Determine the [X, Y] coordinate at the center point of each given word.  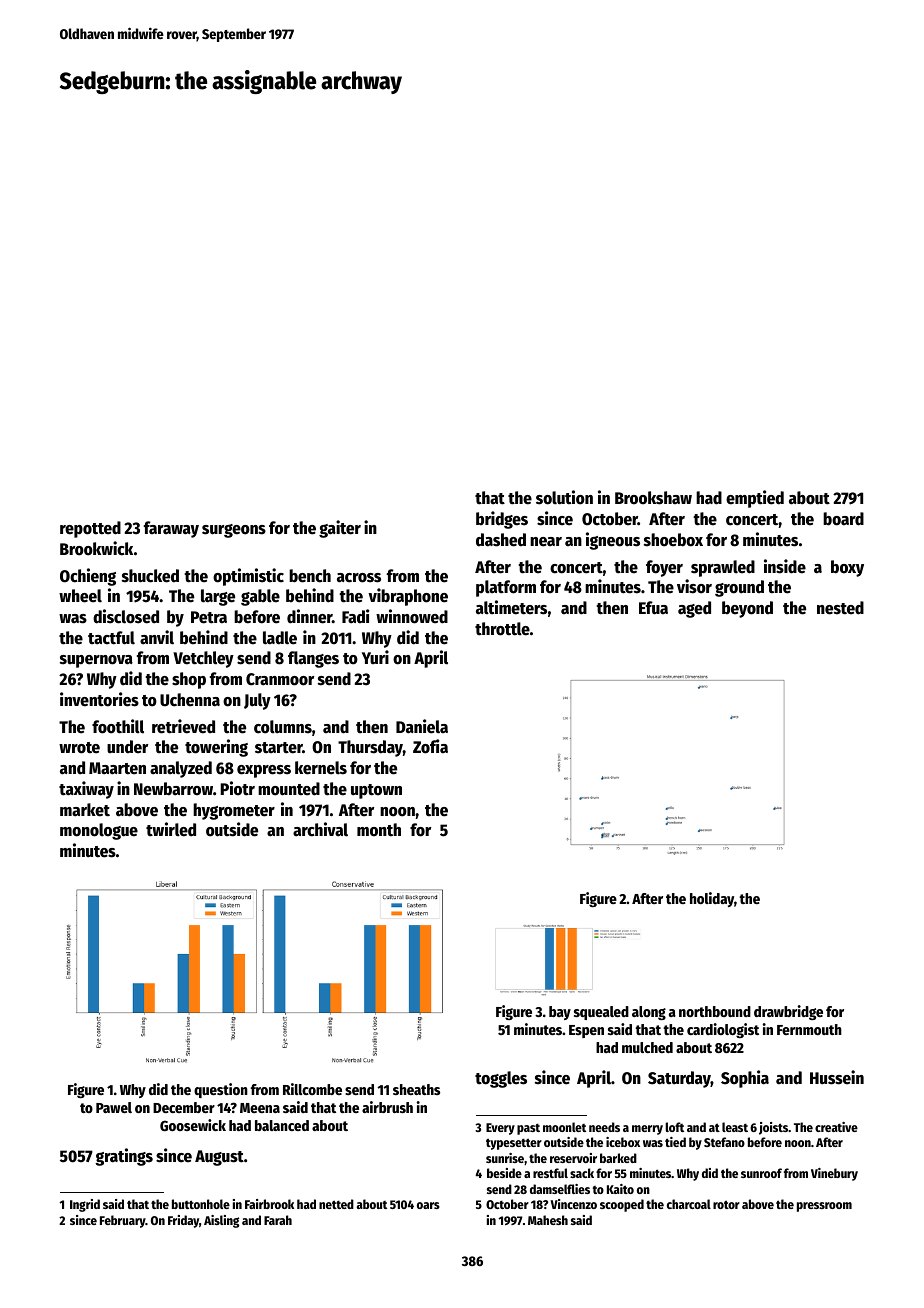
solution [564, 497]
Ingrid [85, 1205]
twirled [171, 829]
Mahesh [548, 1220]
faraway [171, 529]
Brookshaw [653, 498]
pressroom [824, 1207]
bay [560, 1013]
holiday [712, 899]
